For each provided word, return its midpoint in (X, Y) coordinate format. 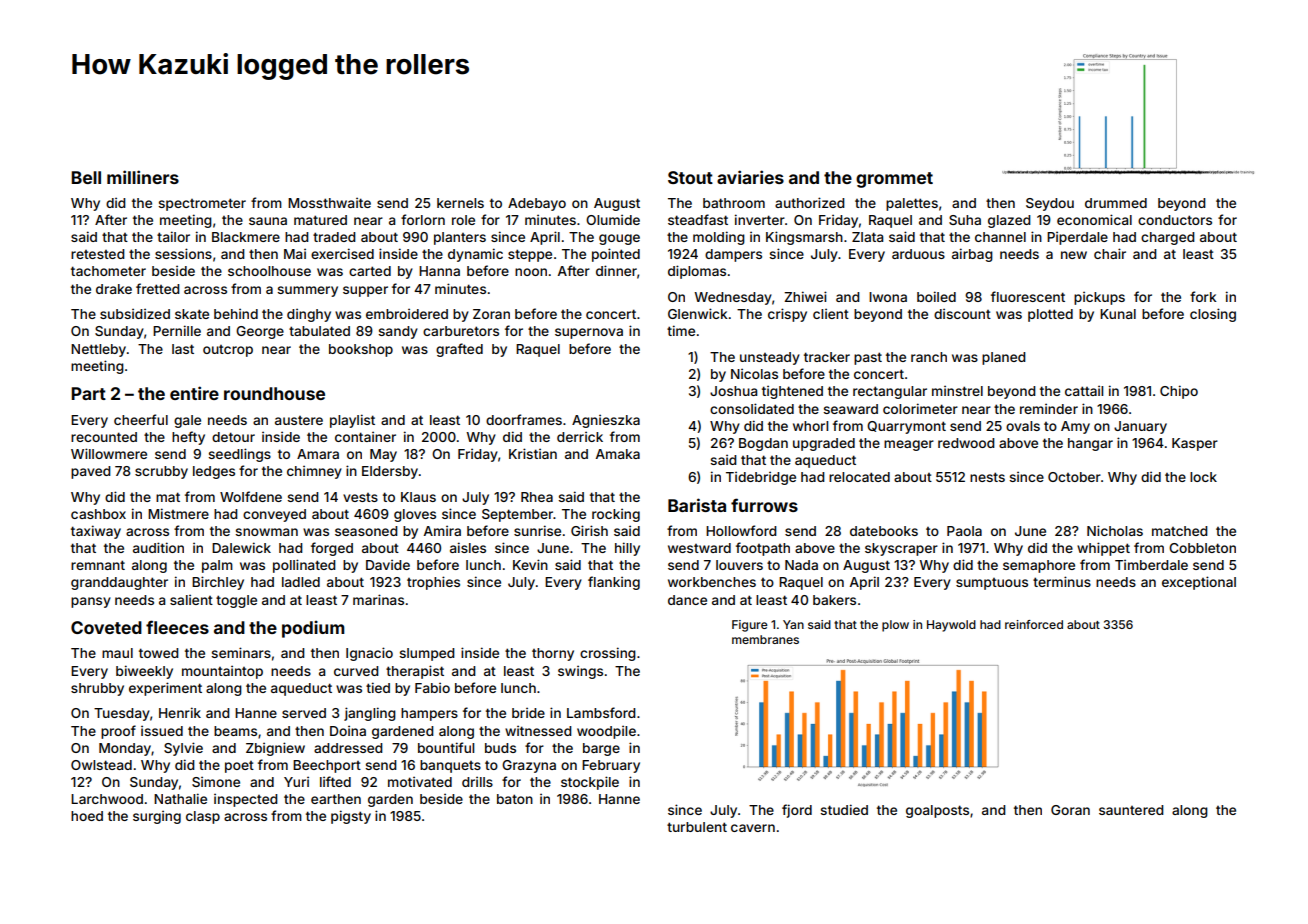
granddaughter (119, 583)
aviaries (750, 177)
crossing (608, 654)
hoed (87, 816)
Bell (86, 177)
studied (844, 809)
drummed (1116, 203)
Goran (1070, 810)
